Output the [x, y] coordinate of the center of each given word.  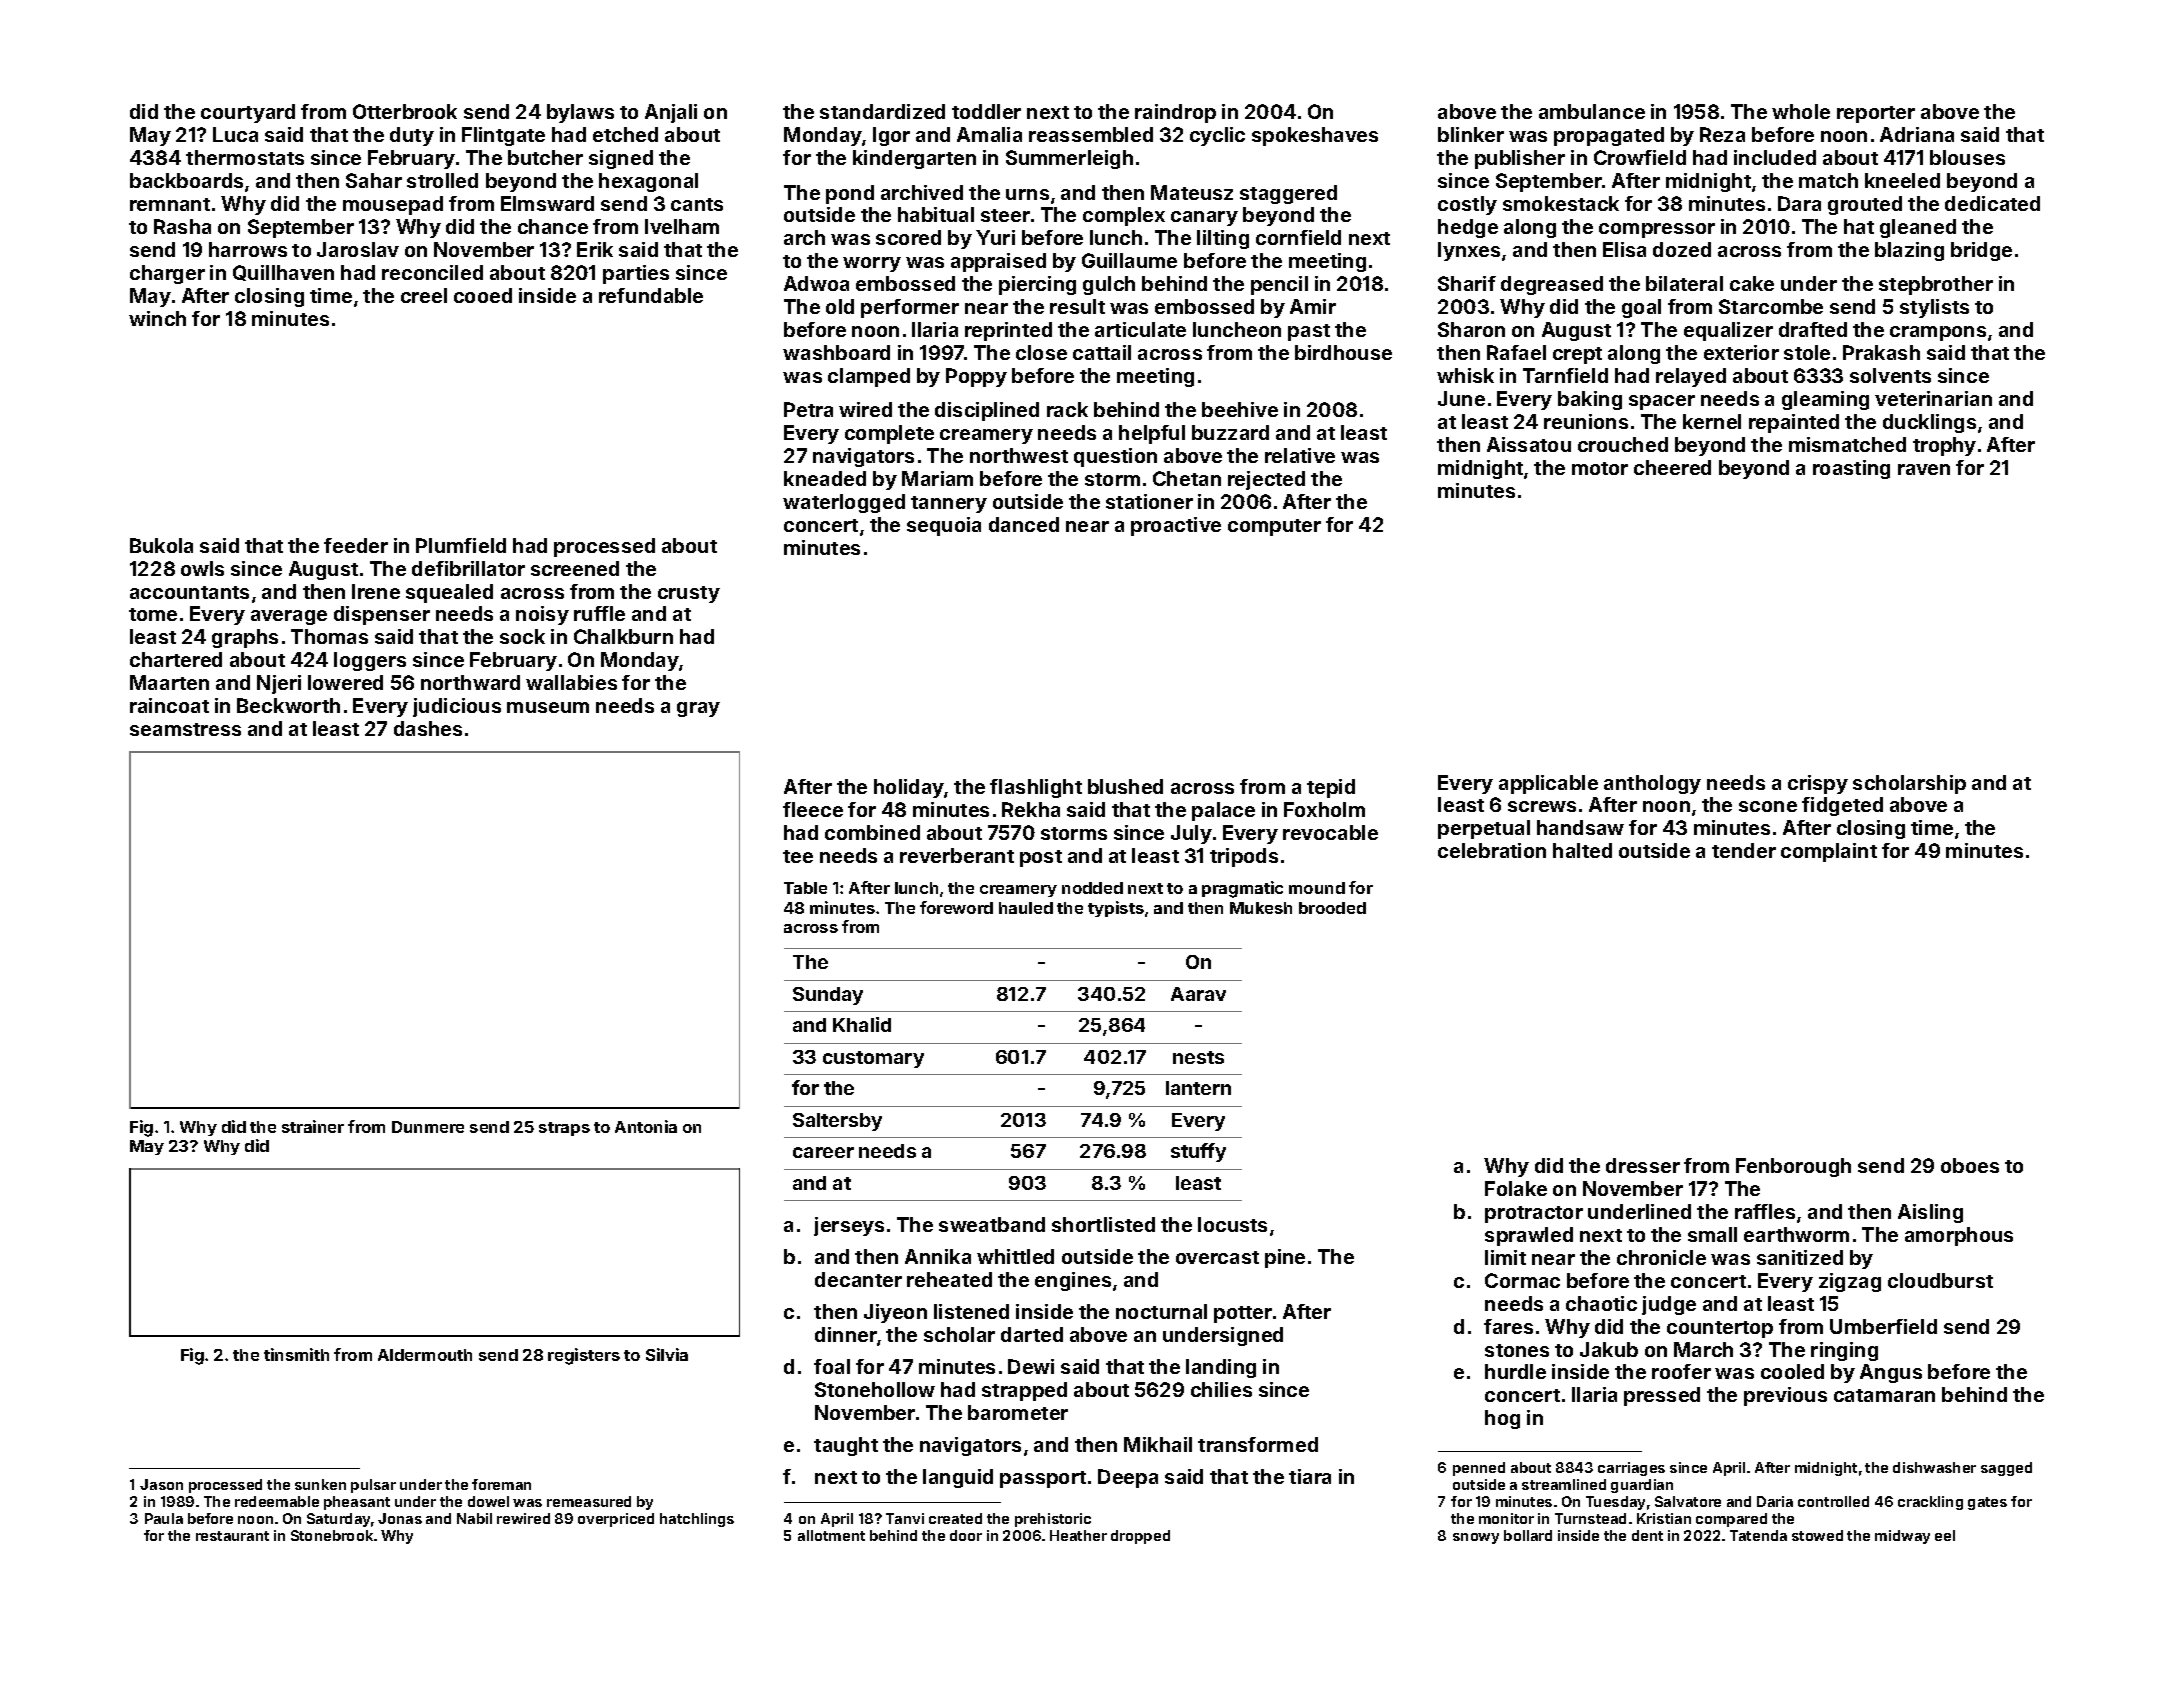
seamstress [185, 729]
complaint [1829, 852]
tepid [1331, 788]
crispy [1818, 784]
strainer [313, 1126]
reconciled [432, 272]
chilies [1221, 1389]
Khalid [862, 1024]
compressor [1657, 230]
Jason [161, 1484]
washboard [836, 352]
